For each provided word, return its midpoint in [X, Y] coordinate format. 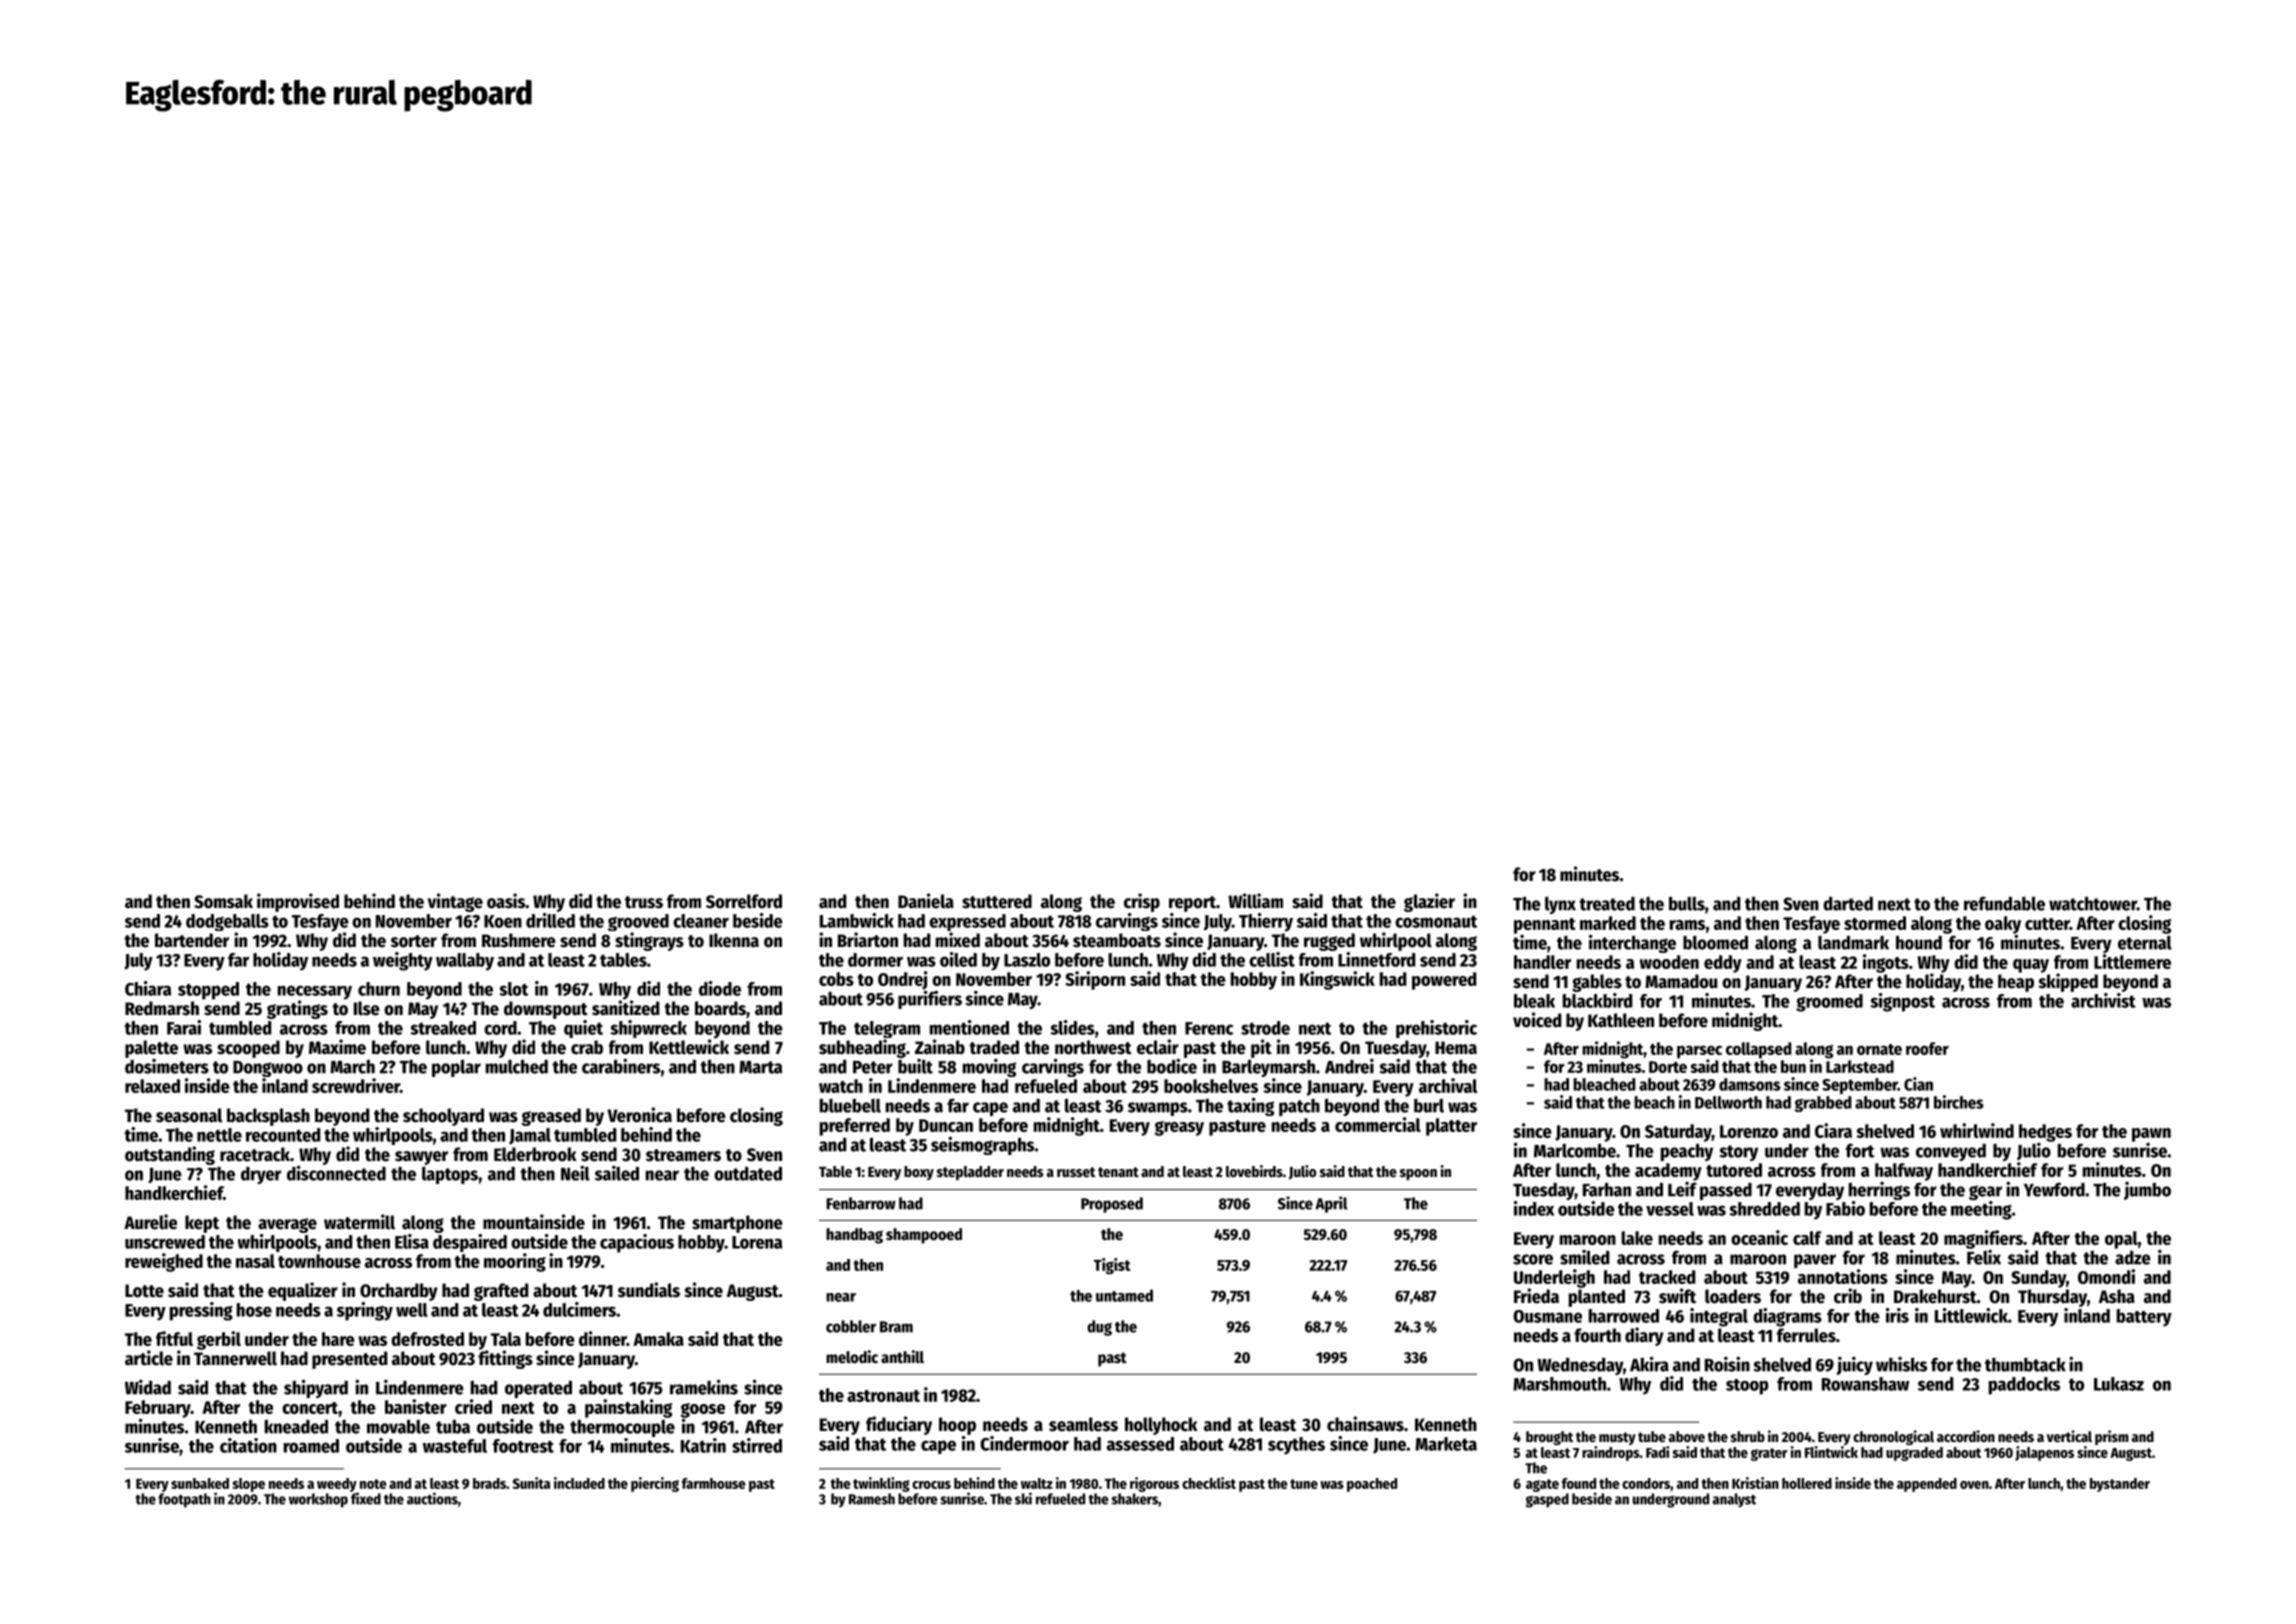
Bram [896, 1327]
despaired [470, 1243]
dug [1099, 1328]
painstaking [628, 1408]
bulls [1687, 903]
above [1687, 1436]
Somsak [223, 901]
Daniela [926, 901]
